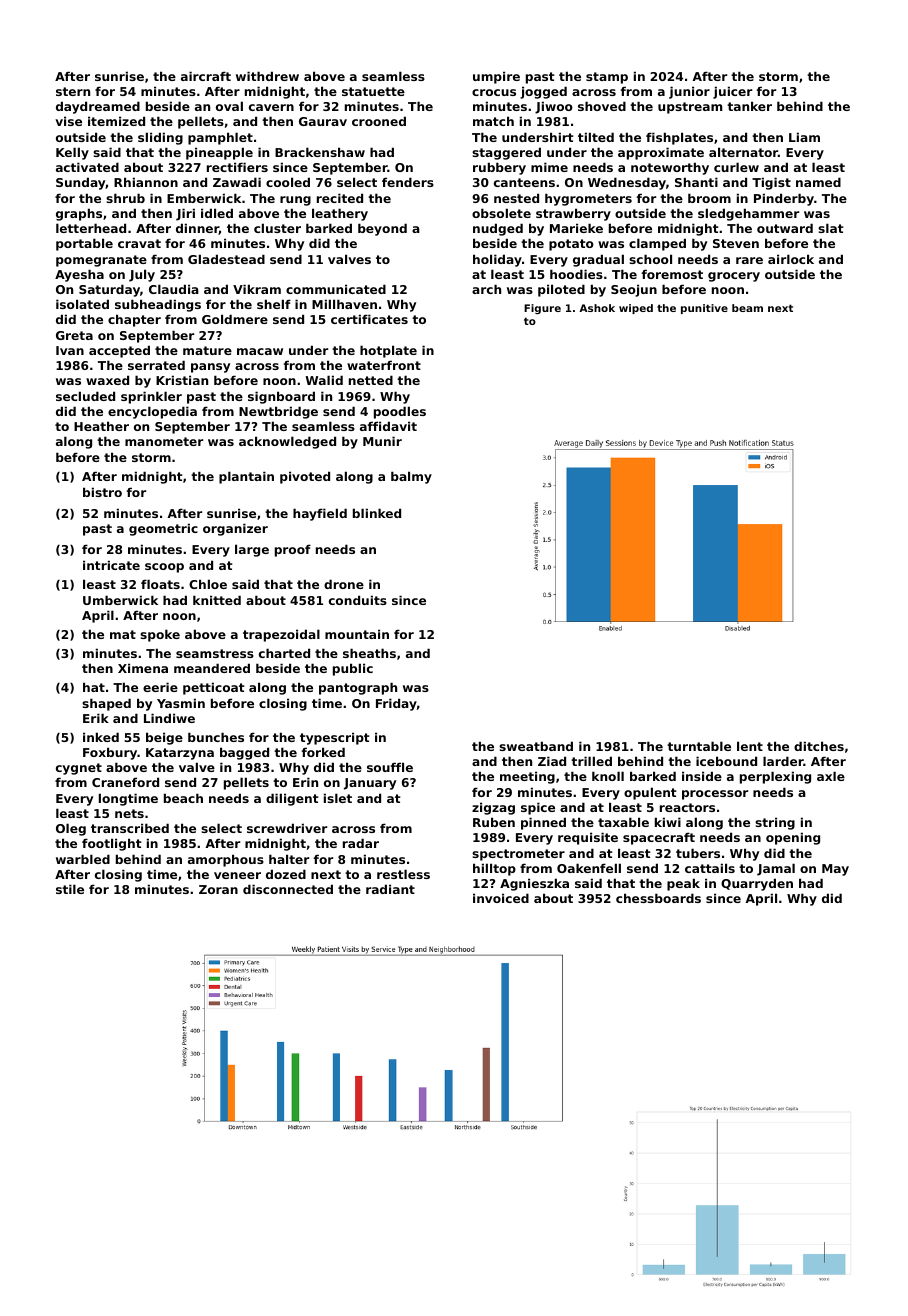 This page has width=908, height=1316. What do you see at coordinates (411, 477) in the page?
I see `balmy` at bounding box center [411, 477].
